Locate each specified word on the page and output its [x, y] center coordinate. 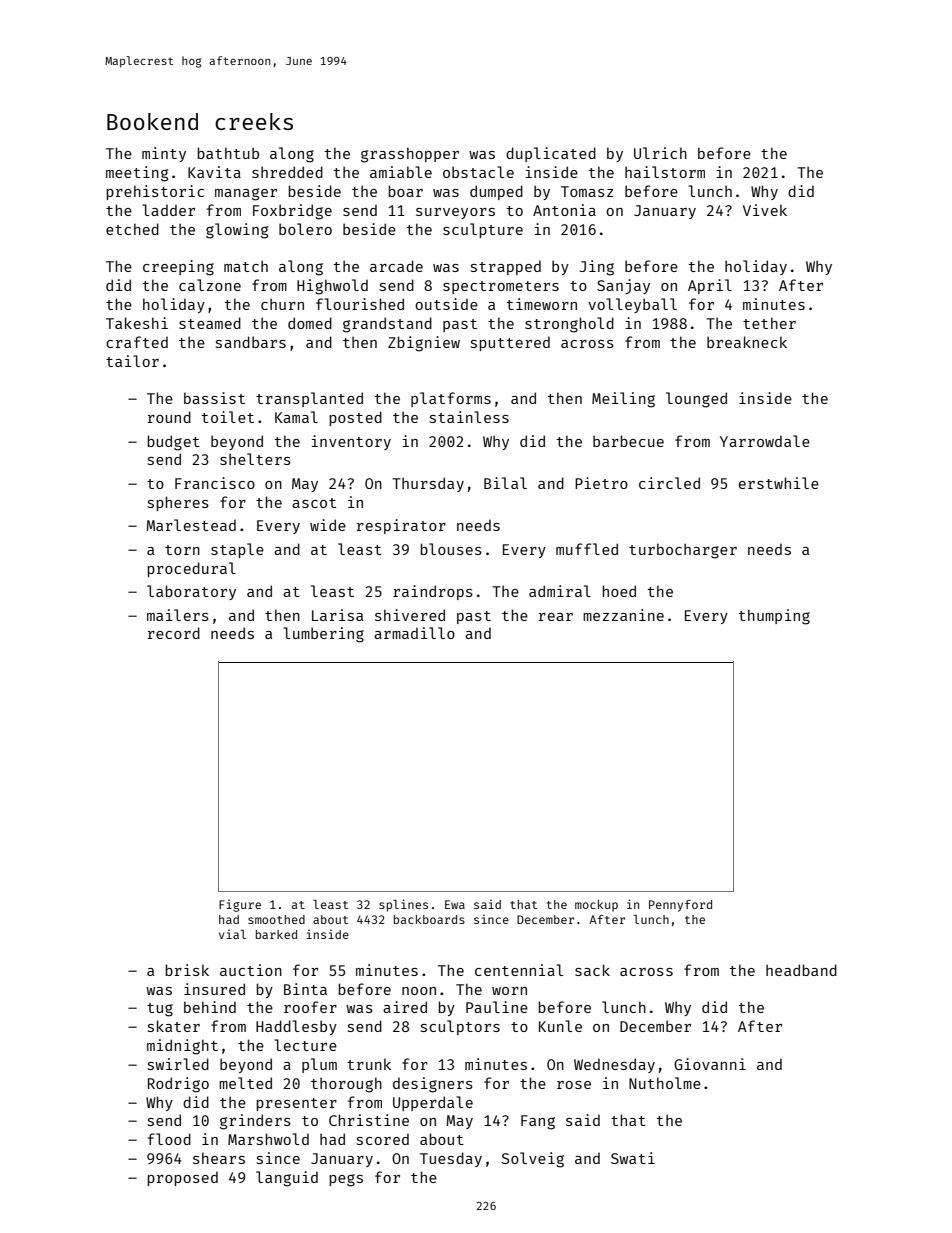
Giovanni [710, 1064]
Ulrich [660, 153]
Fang [538, 1122]
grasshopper [410, 155]
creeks [254, 121]
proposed [182, 1178]
